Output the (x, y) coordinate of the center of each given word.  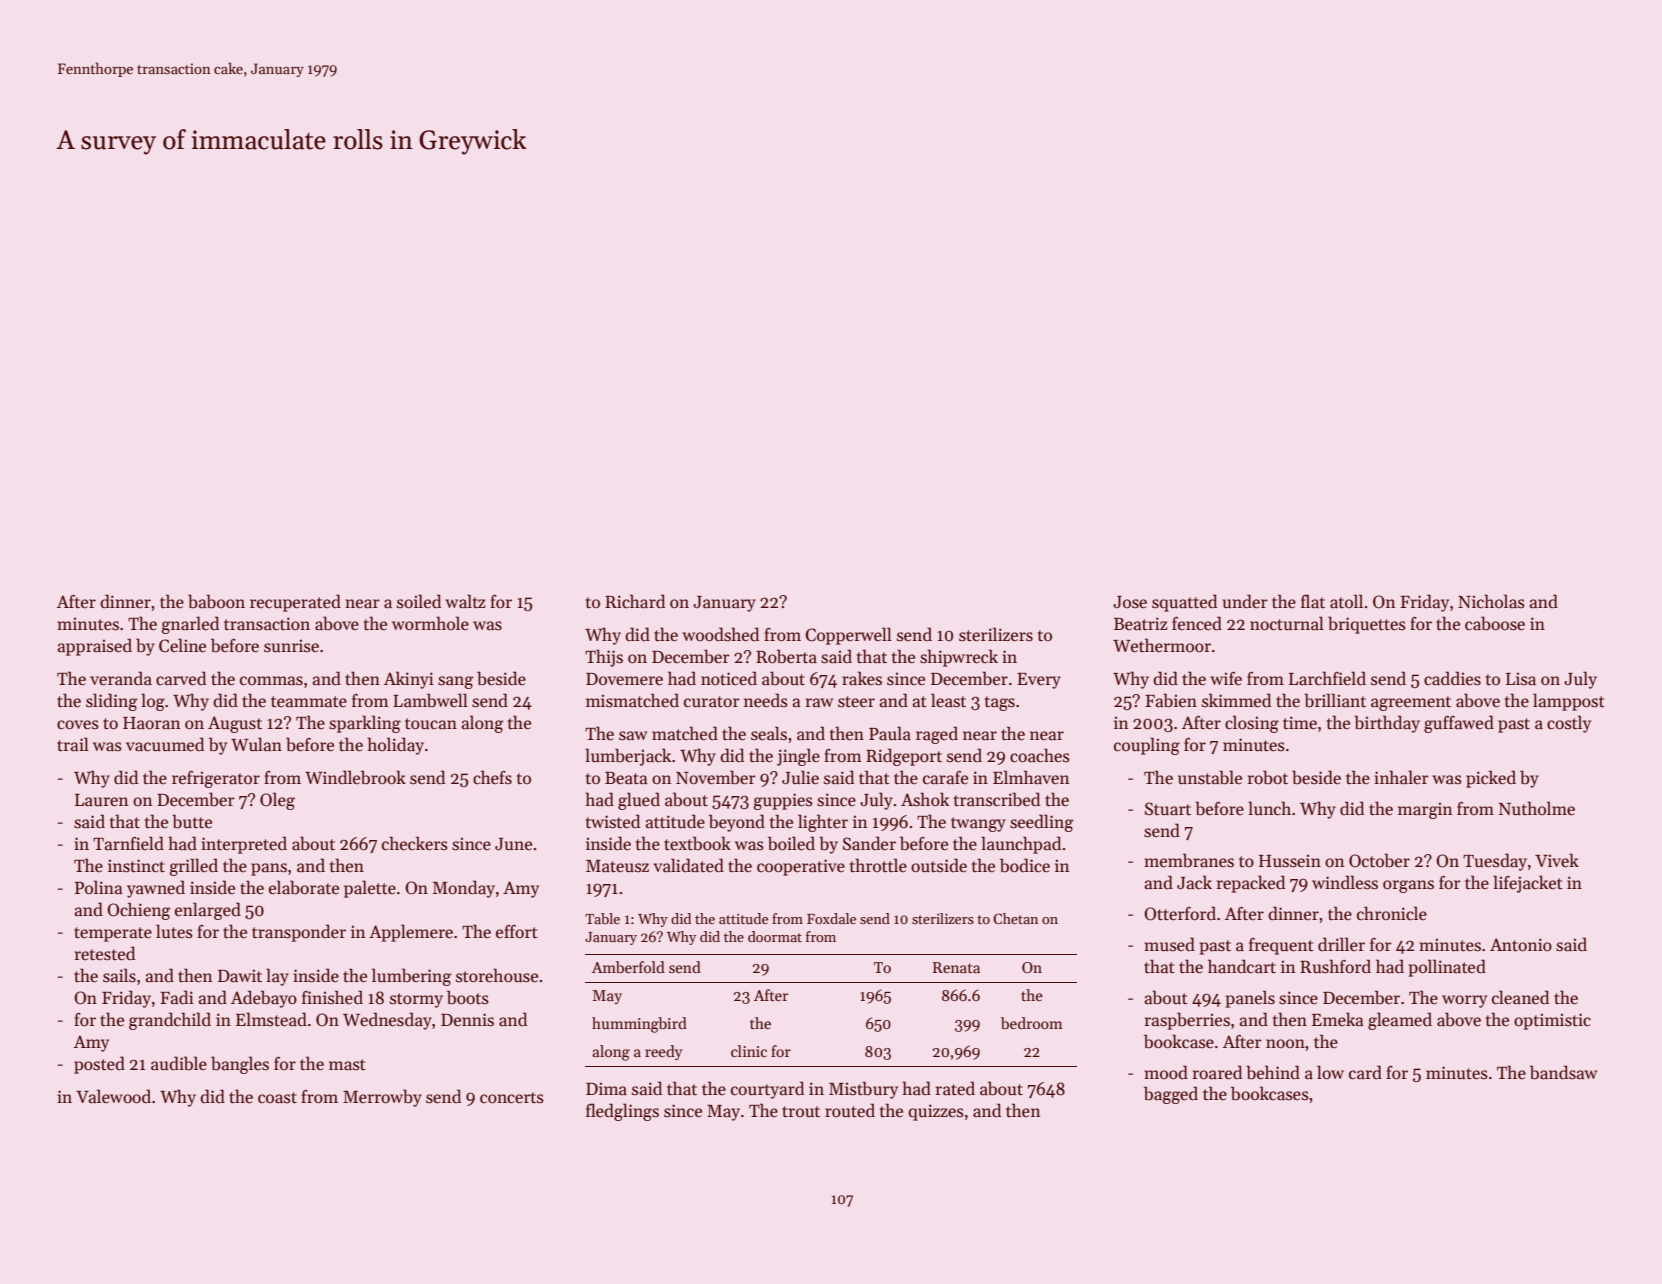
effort (517, 932)
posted (99, 1065)
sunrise (291, 646)
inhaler (1401, 777)
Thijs (604, 658)
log (153, 702)
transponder (299, 933)
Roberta (786, 656)
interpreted (244, 845)
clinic (749, 1051)
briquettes (1367, 625)
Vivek (1557, 860)
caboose (1495, 623)
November (716, 777)
